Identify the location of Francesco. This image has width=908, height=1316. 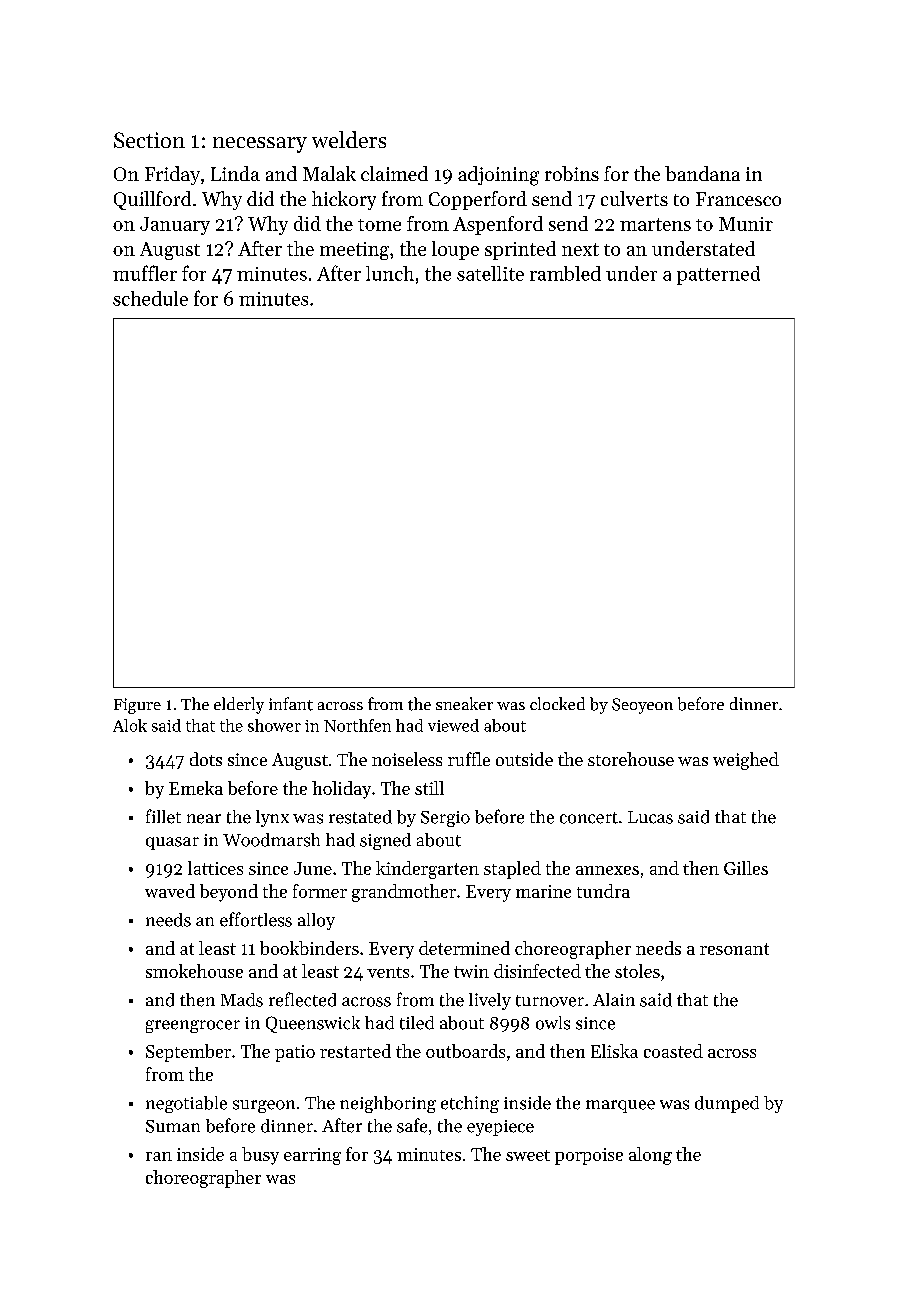
(738, 199).
